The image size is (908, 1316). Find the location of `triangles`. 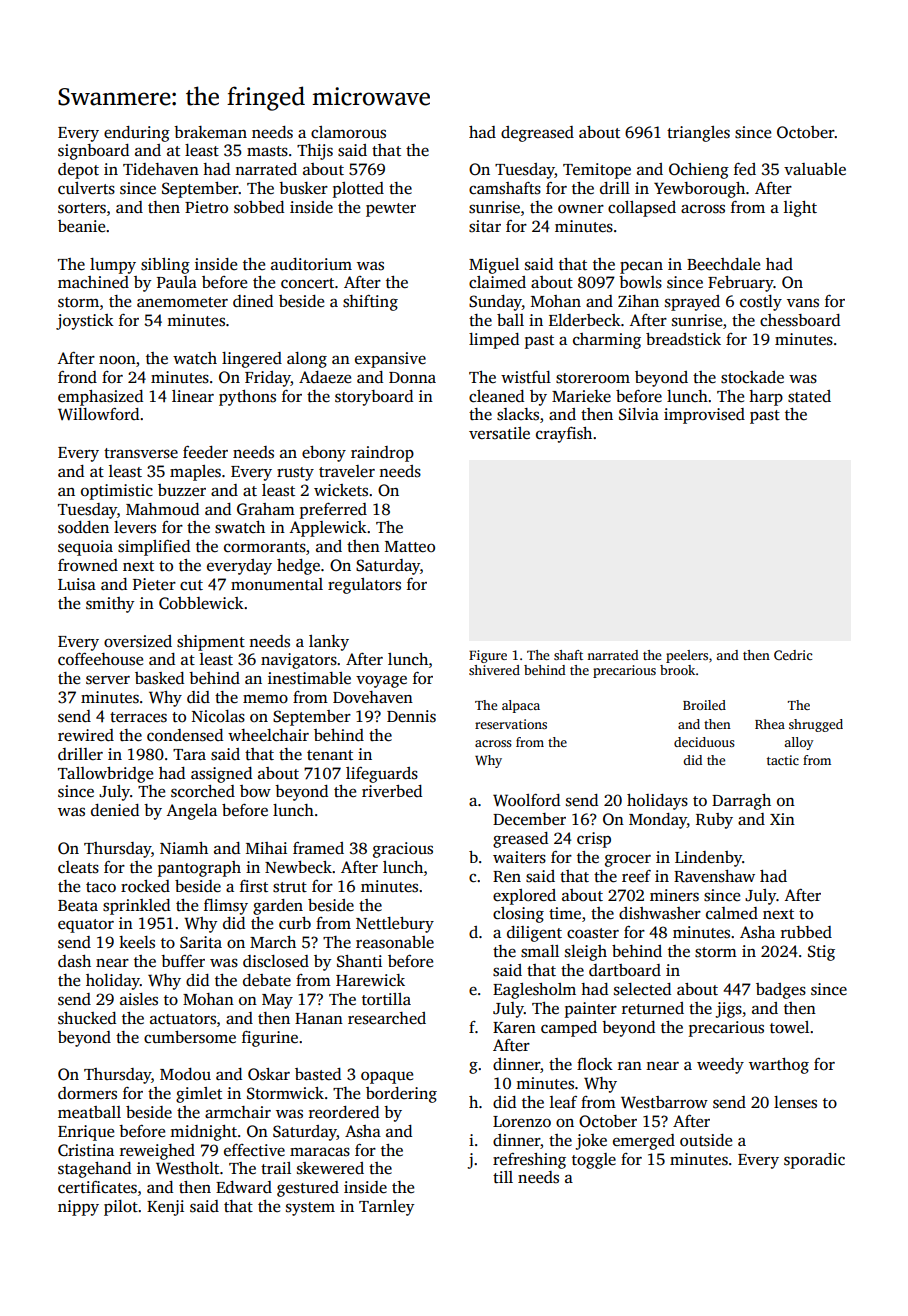

triangles is located at coordinates (698, 134).
